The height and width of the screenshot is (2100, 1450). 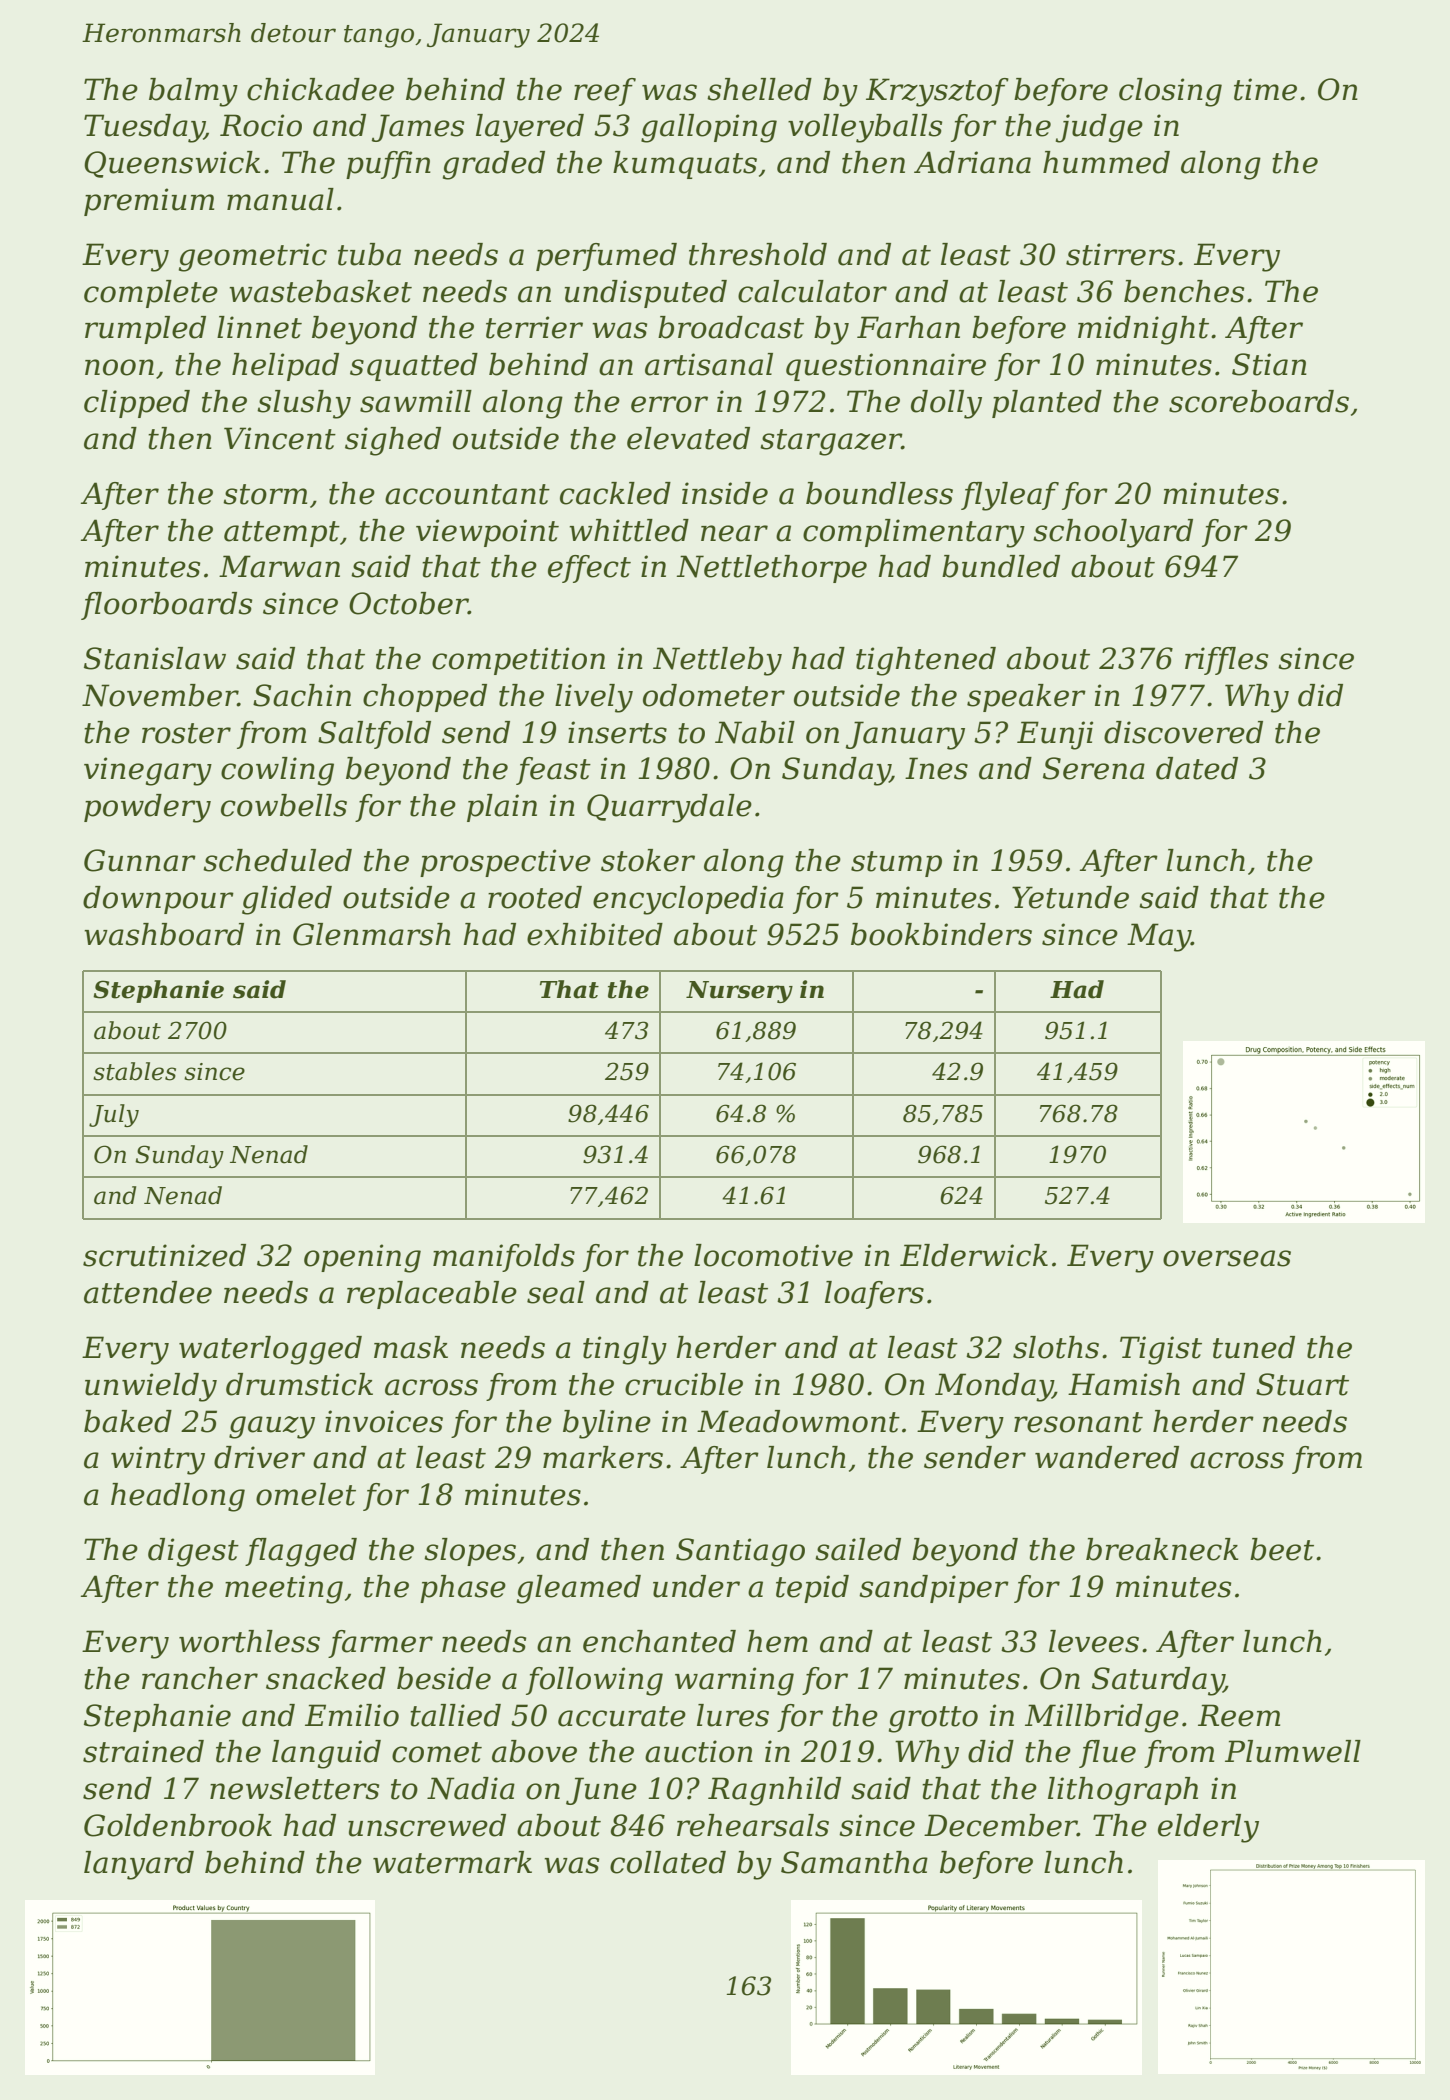 I want to click on exhibited, so click(x=595, y=934).
